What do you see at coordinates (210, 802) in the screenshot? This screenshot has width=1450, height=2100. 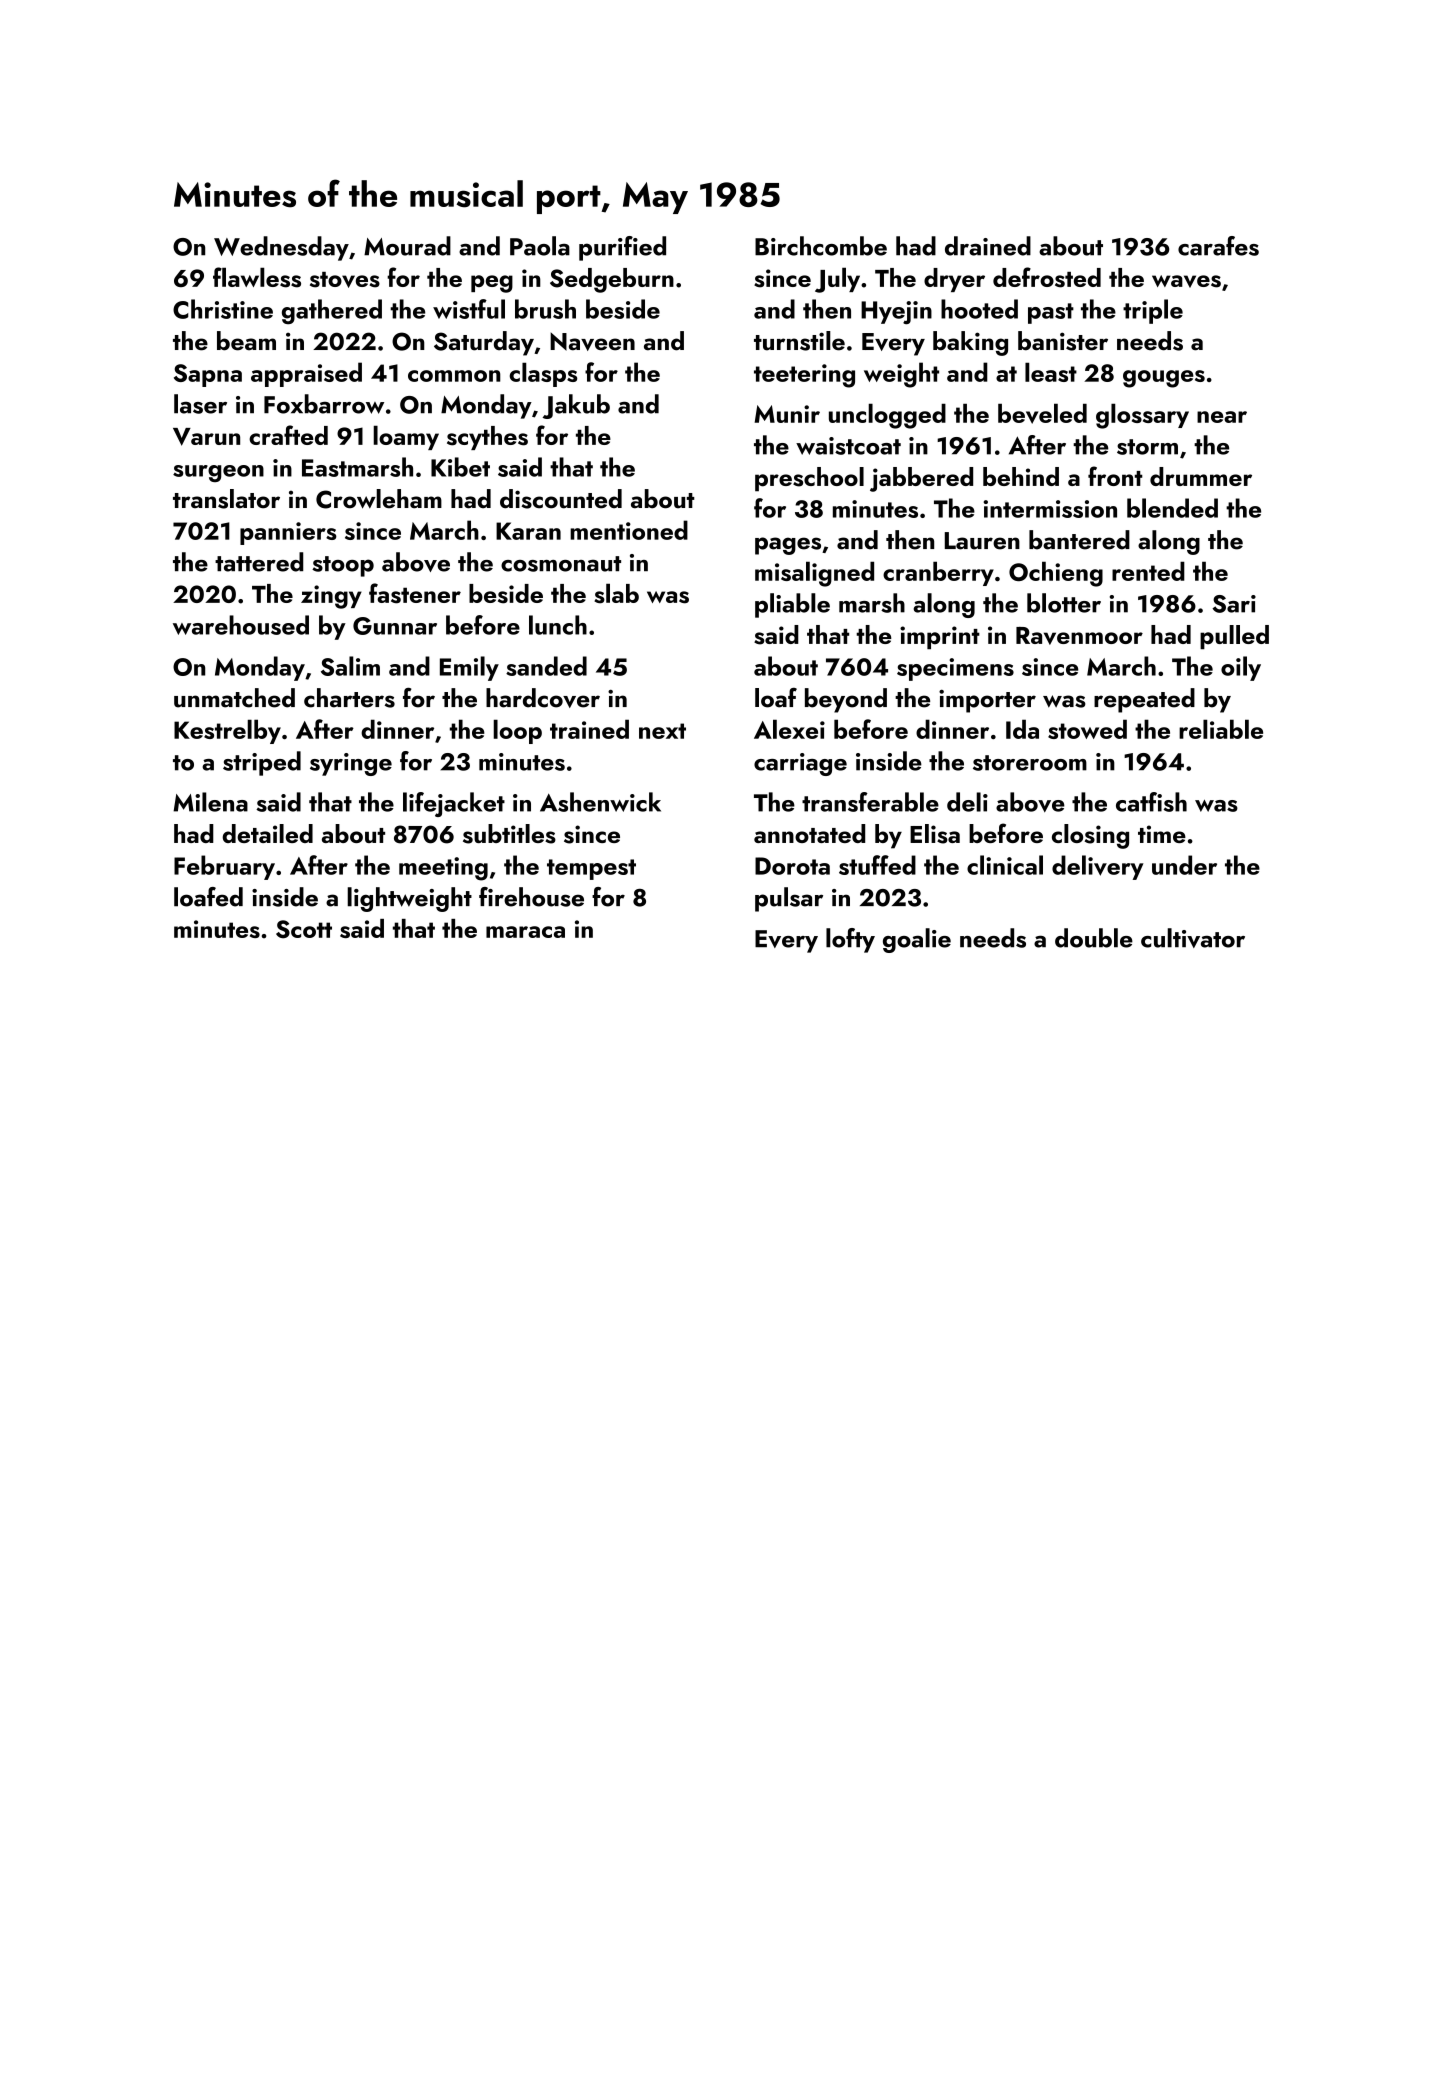 I see `Milena` at bounding box center [210, 802].
